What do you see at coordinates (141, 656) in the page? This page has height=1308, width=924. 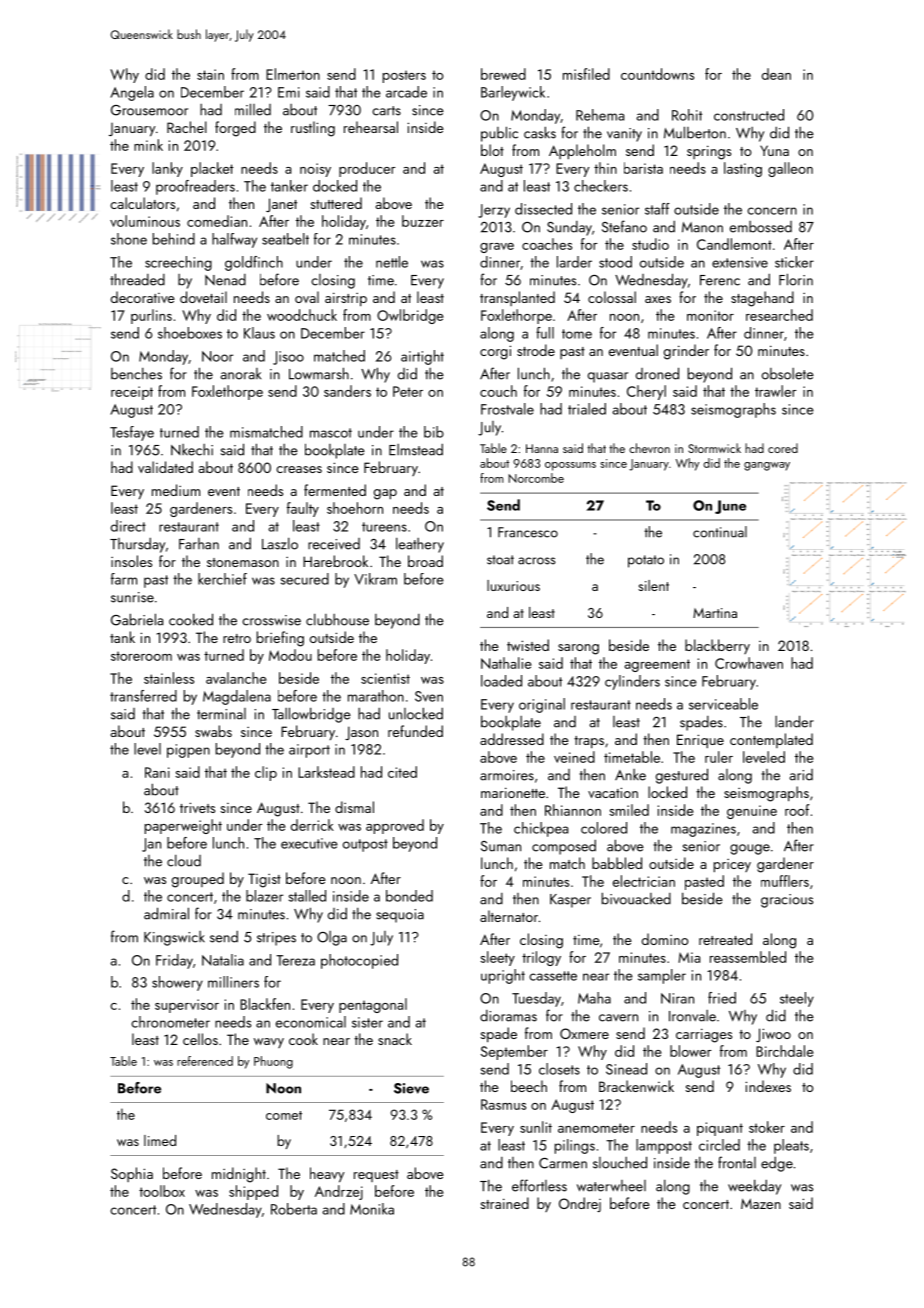 I see `storeroom` at bounding box center [141, 656].
